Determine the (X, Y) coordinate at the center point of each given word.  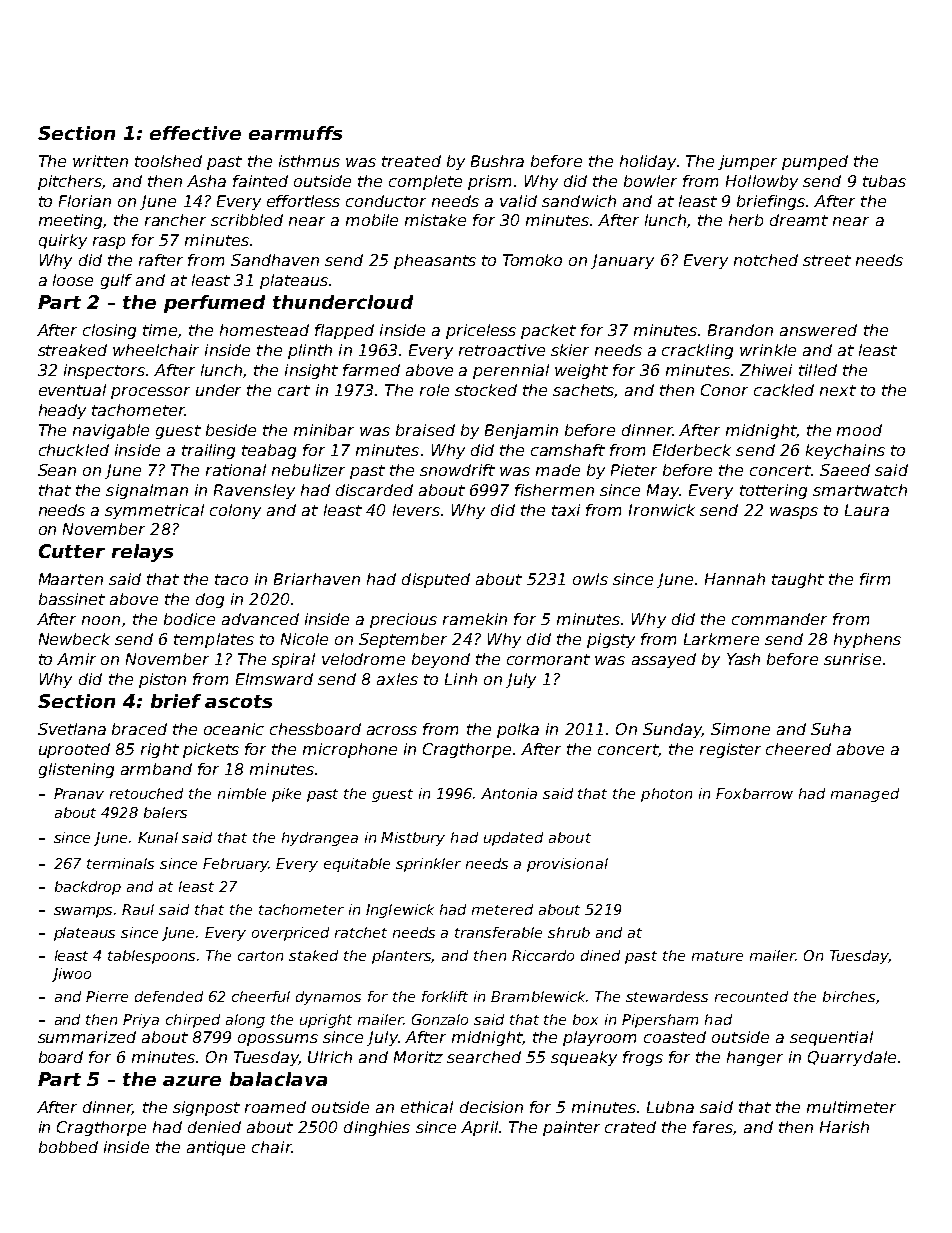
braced (139, 729)
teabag (269, 451)
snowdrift (457, 470)
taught (798, 580)
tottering (773, 491)
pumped (815, 162)
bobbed (68, 1147)
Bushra (497, 161)
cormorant (548, 659)
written (100, 161)
